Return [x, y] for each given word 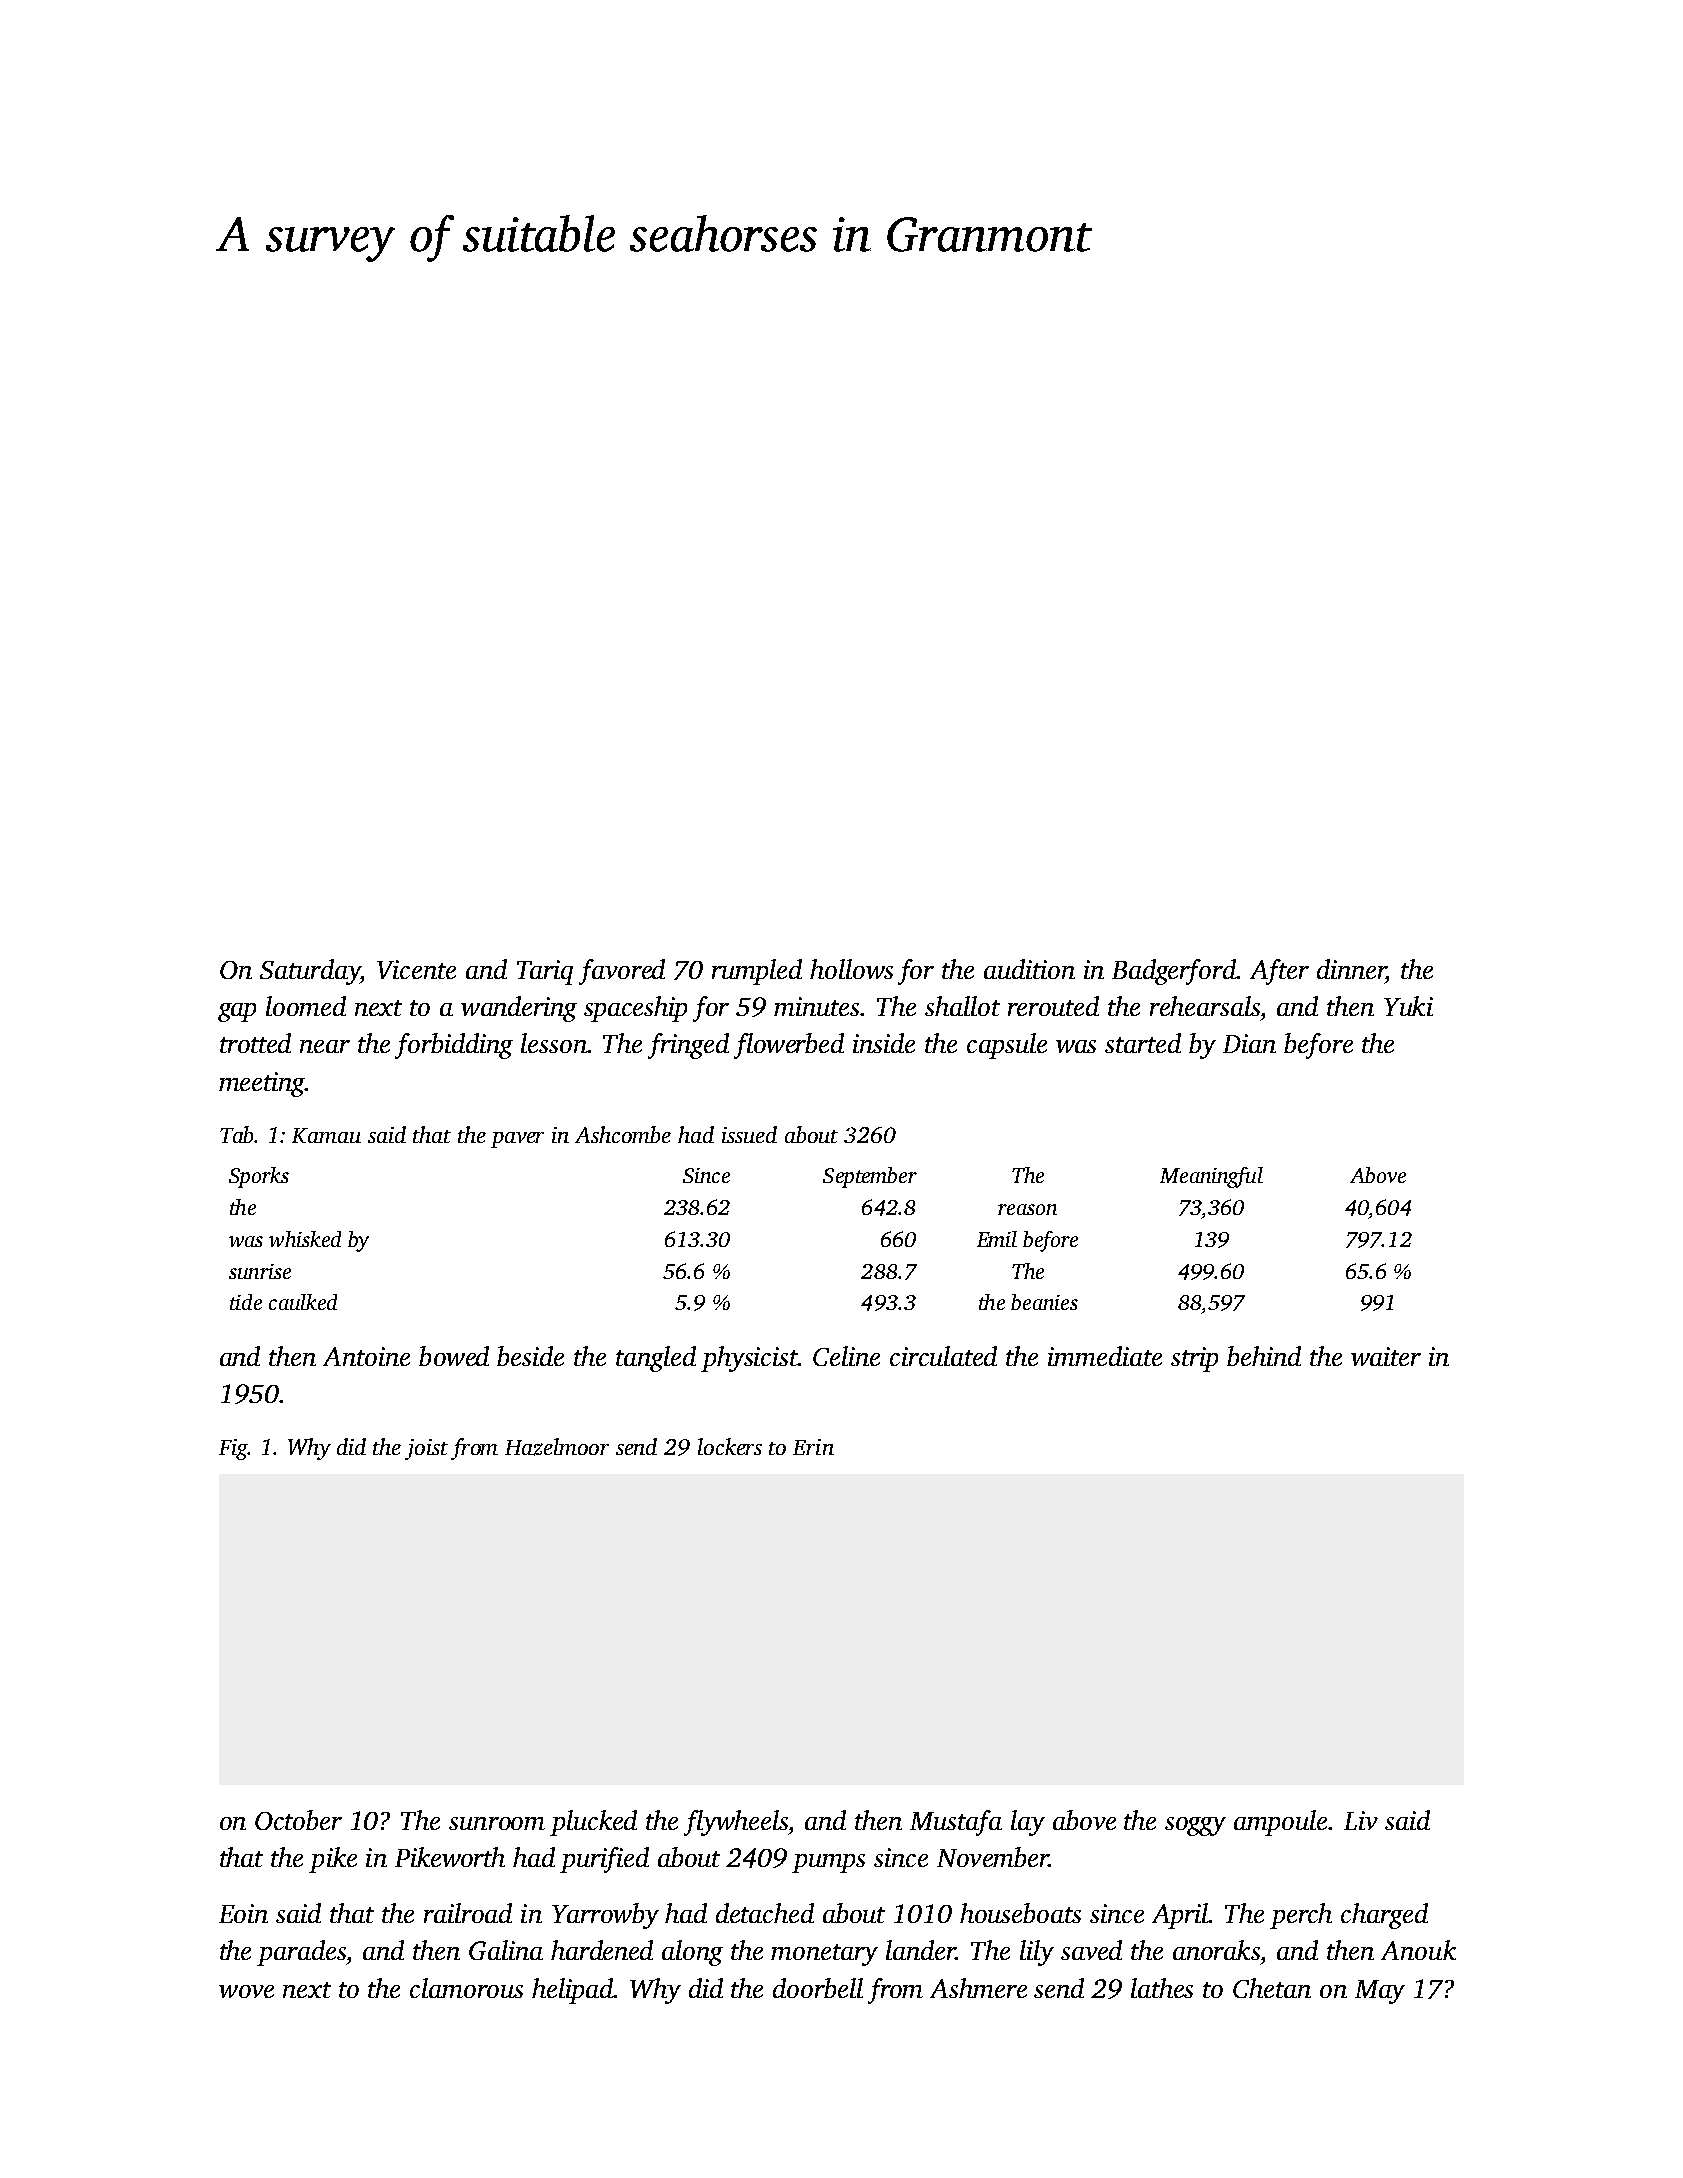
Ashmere [978, 1988]
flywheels [736, 1823]
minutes [817, 1006]
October [298, 1820]
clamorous [466, 1988]
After [1279, 972]
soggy [1195, 1826]
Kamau [326, 1135]
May [1380, 1992]
